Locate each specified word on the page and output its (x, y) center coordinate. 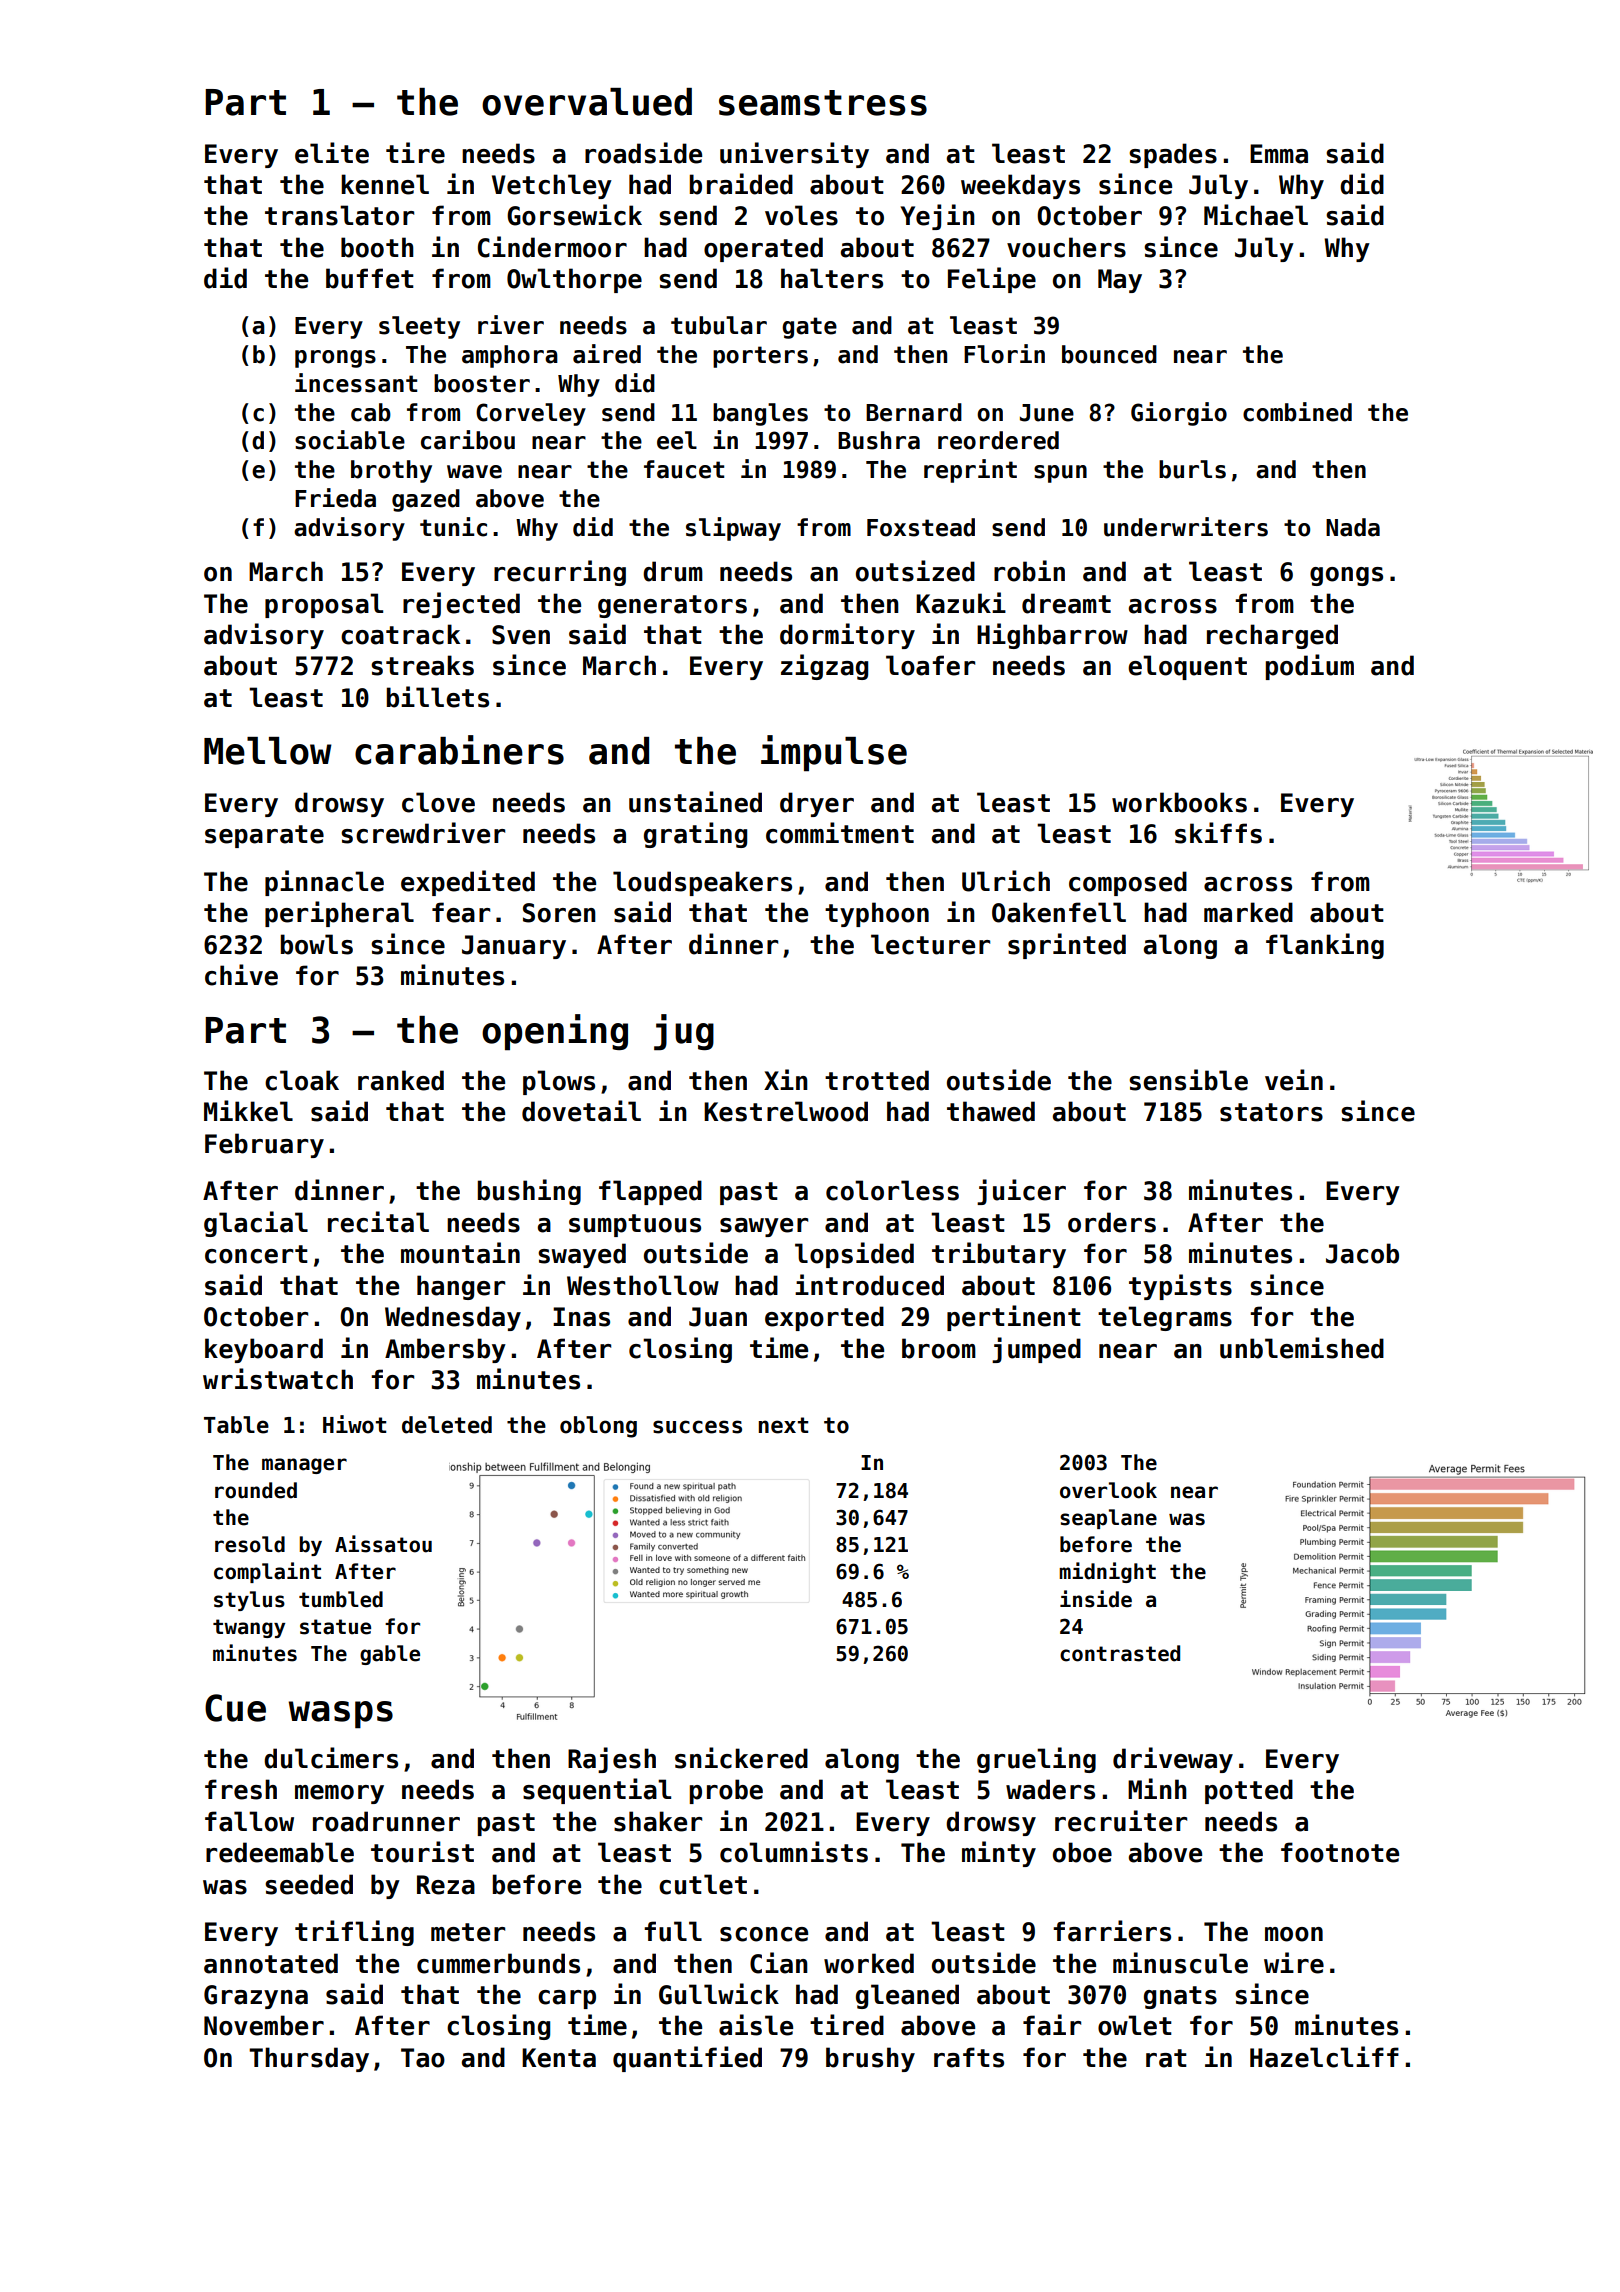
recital (378, 1222)
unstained (695, 802)
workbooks (1179, 802)
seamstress (823, 103)
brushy (870, 2059)
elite (332, 153)
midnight (1107, 1572)
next (783, 1425)
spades (1173, 155)
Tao (423, 2058)
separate (264, 836)
